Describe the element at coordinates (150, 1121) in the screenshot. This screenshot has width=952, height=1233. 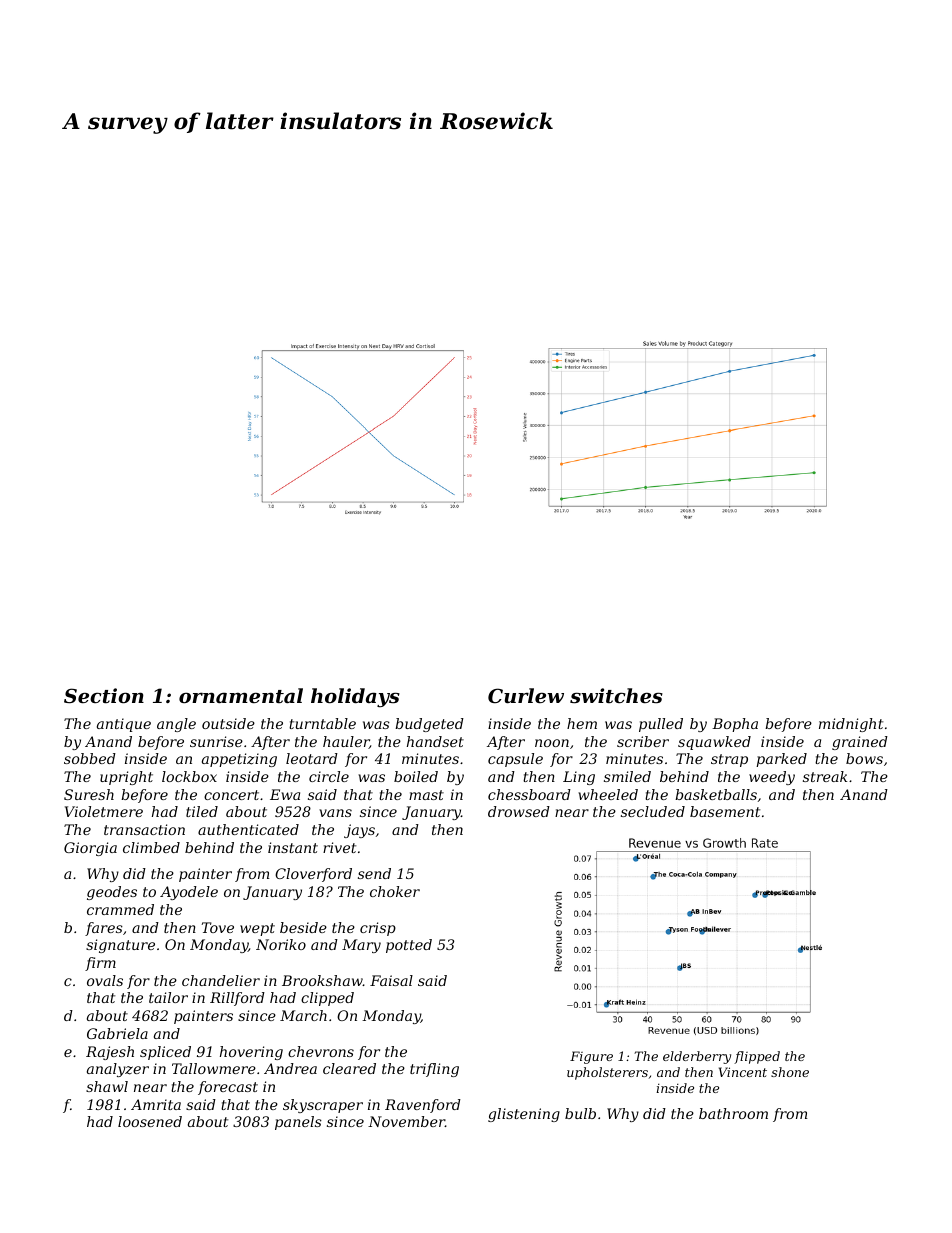
I see `loosened` at that location.
